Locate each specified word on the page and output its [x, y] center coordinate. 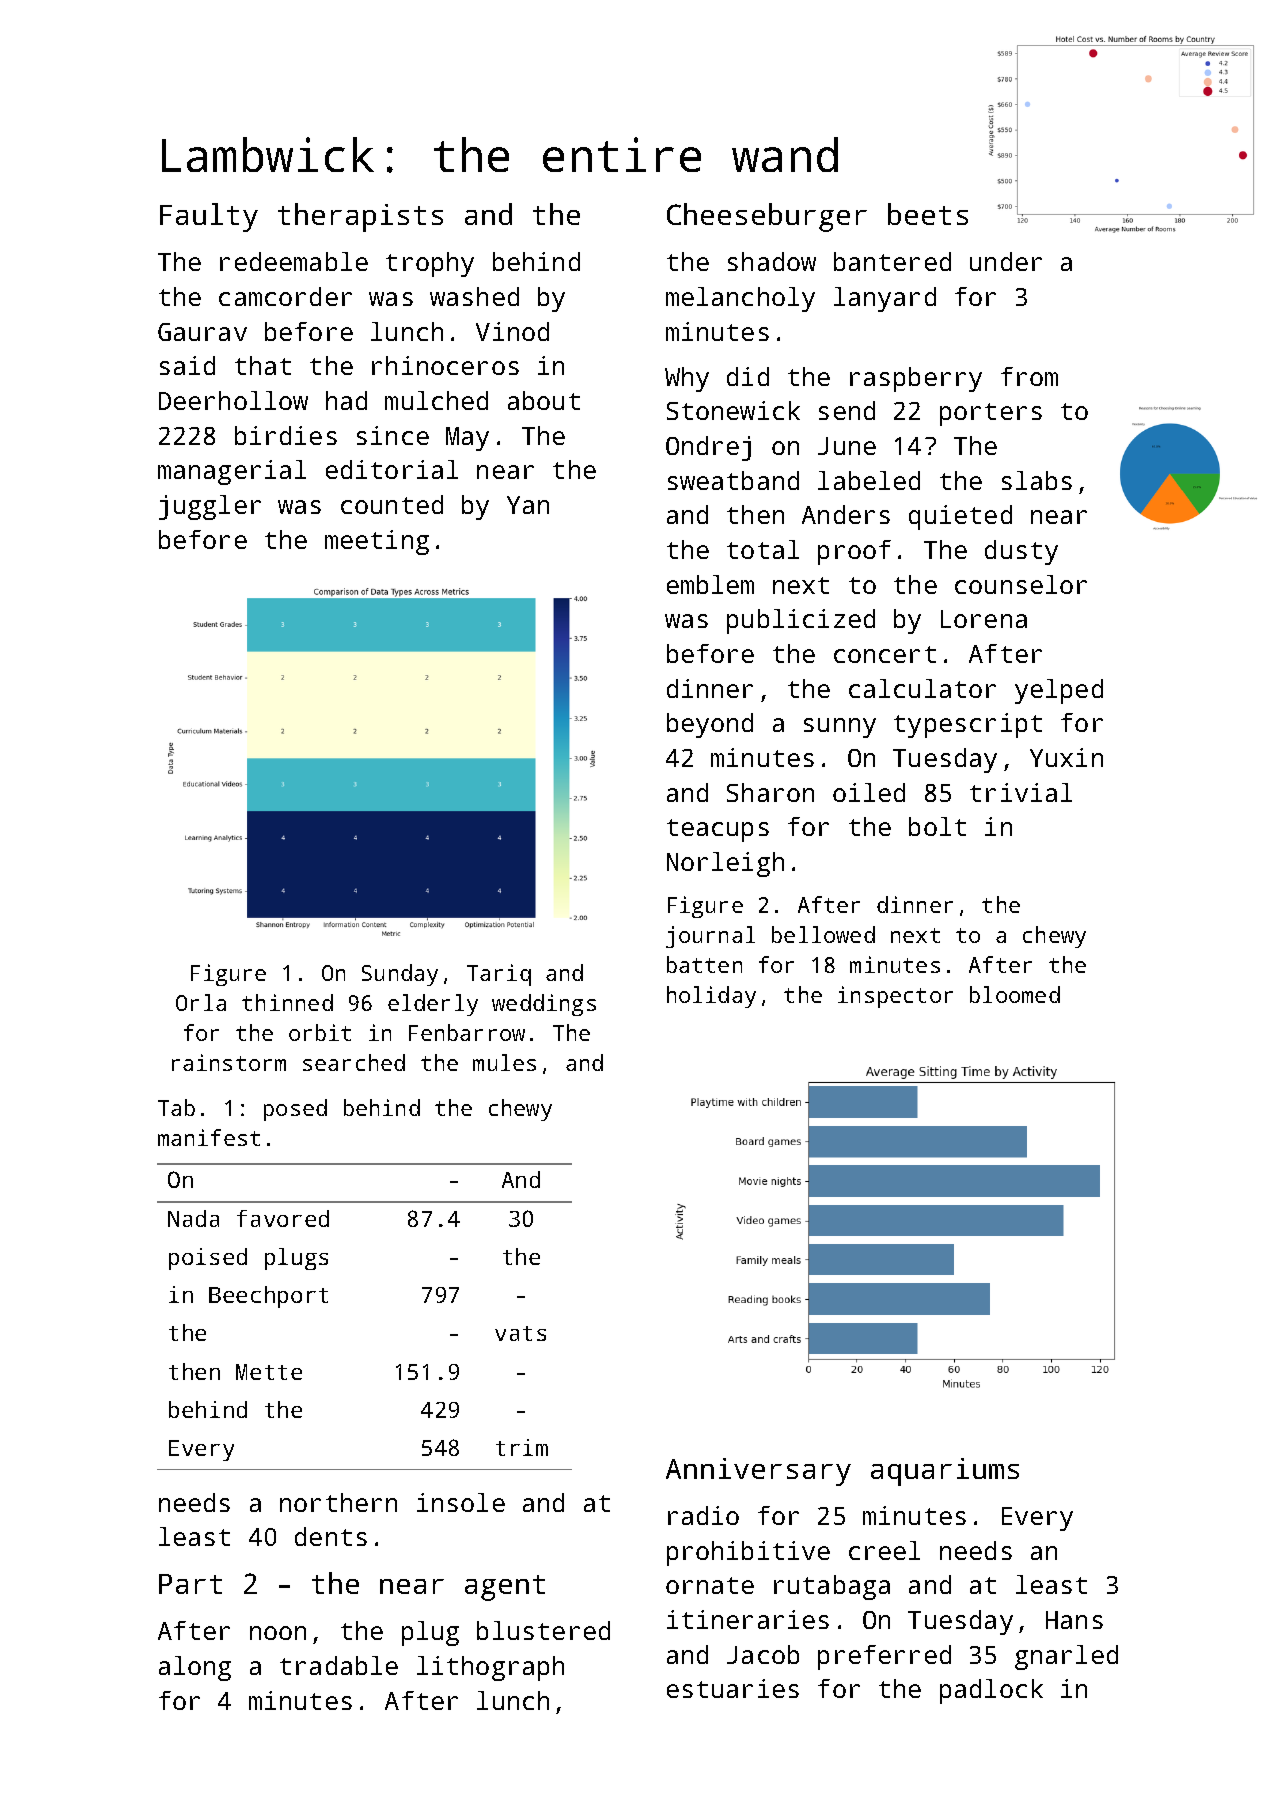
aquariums [945, 1472]
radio [703, 1515]
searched [354, 1062]
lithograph [490, 1668]
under [1006, 261]
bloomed [1015, 994]
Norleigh [725, 864]
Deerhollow [233, 400]
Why [687, 379]
